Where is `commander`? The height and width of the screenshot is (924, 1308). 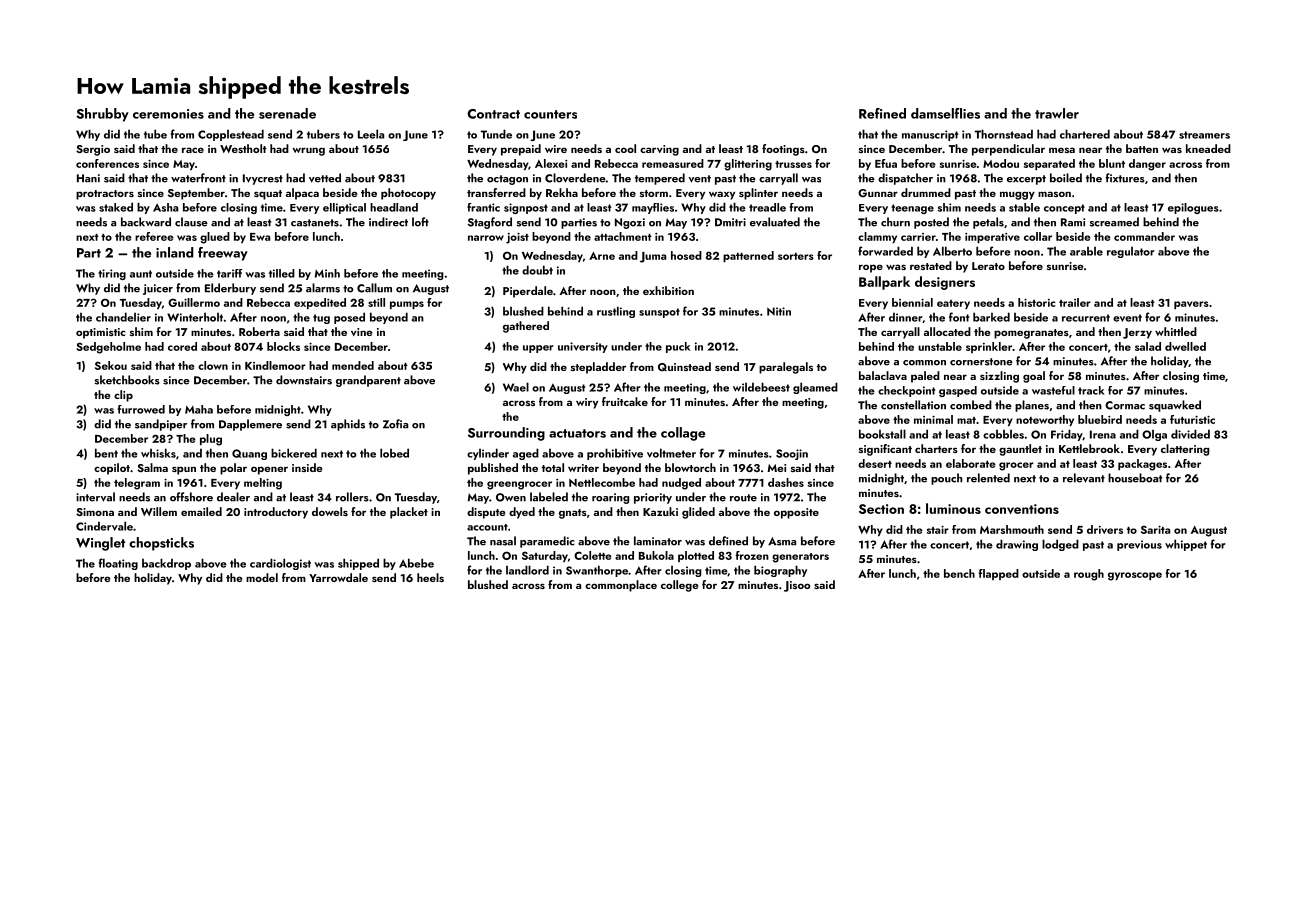
commander is located at coordinates (1144, 236).
